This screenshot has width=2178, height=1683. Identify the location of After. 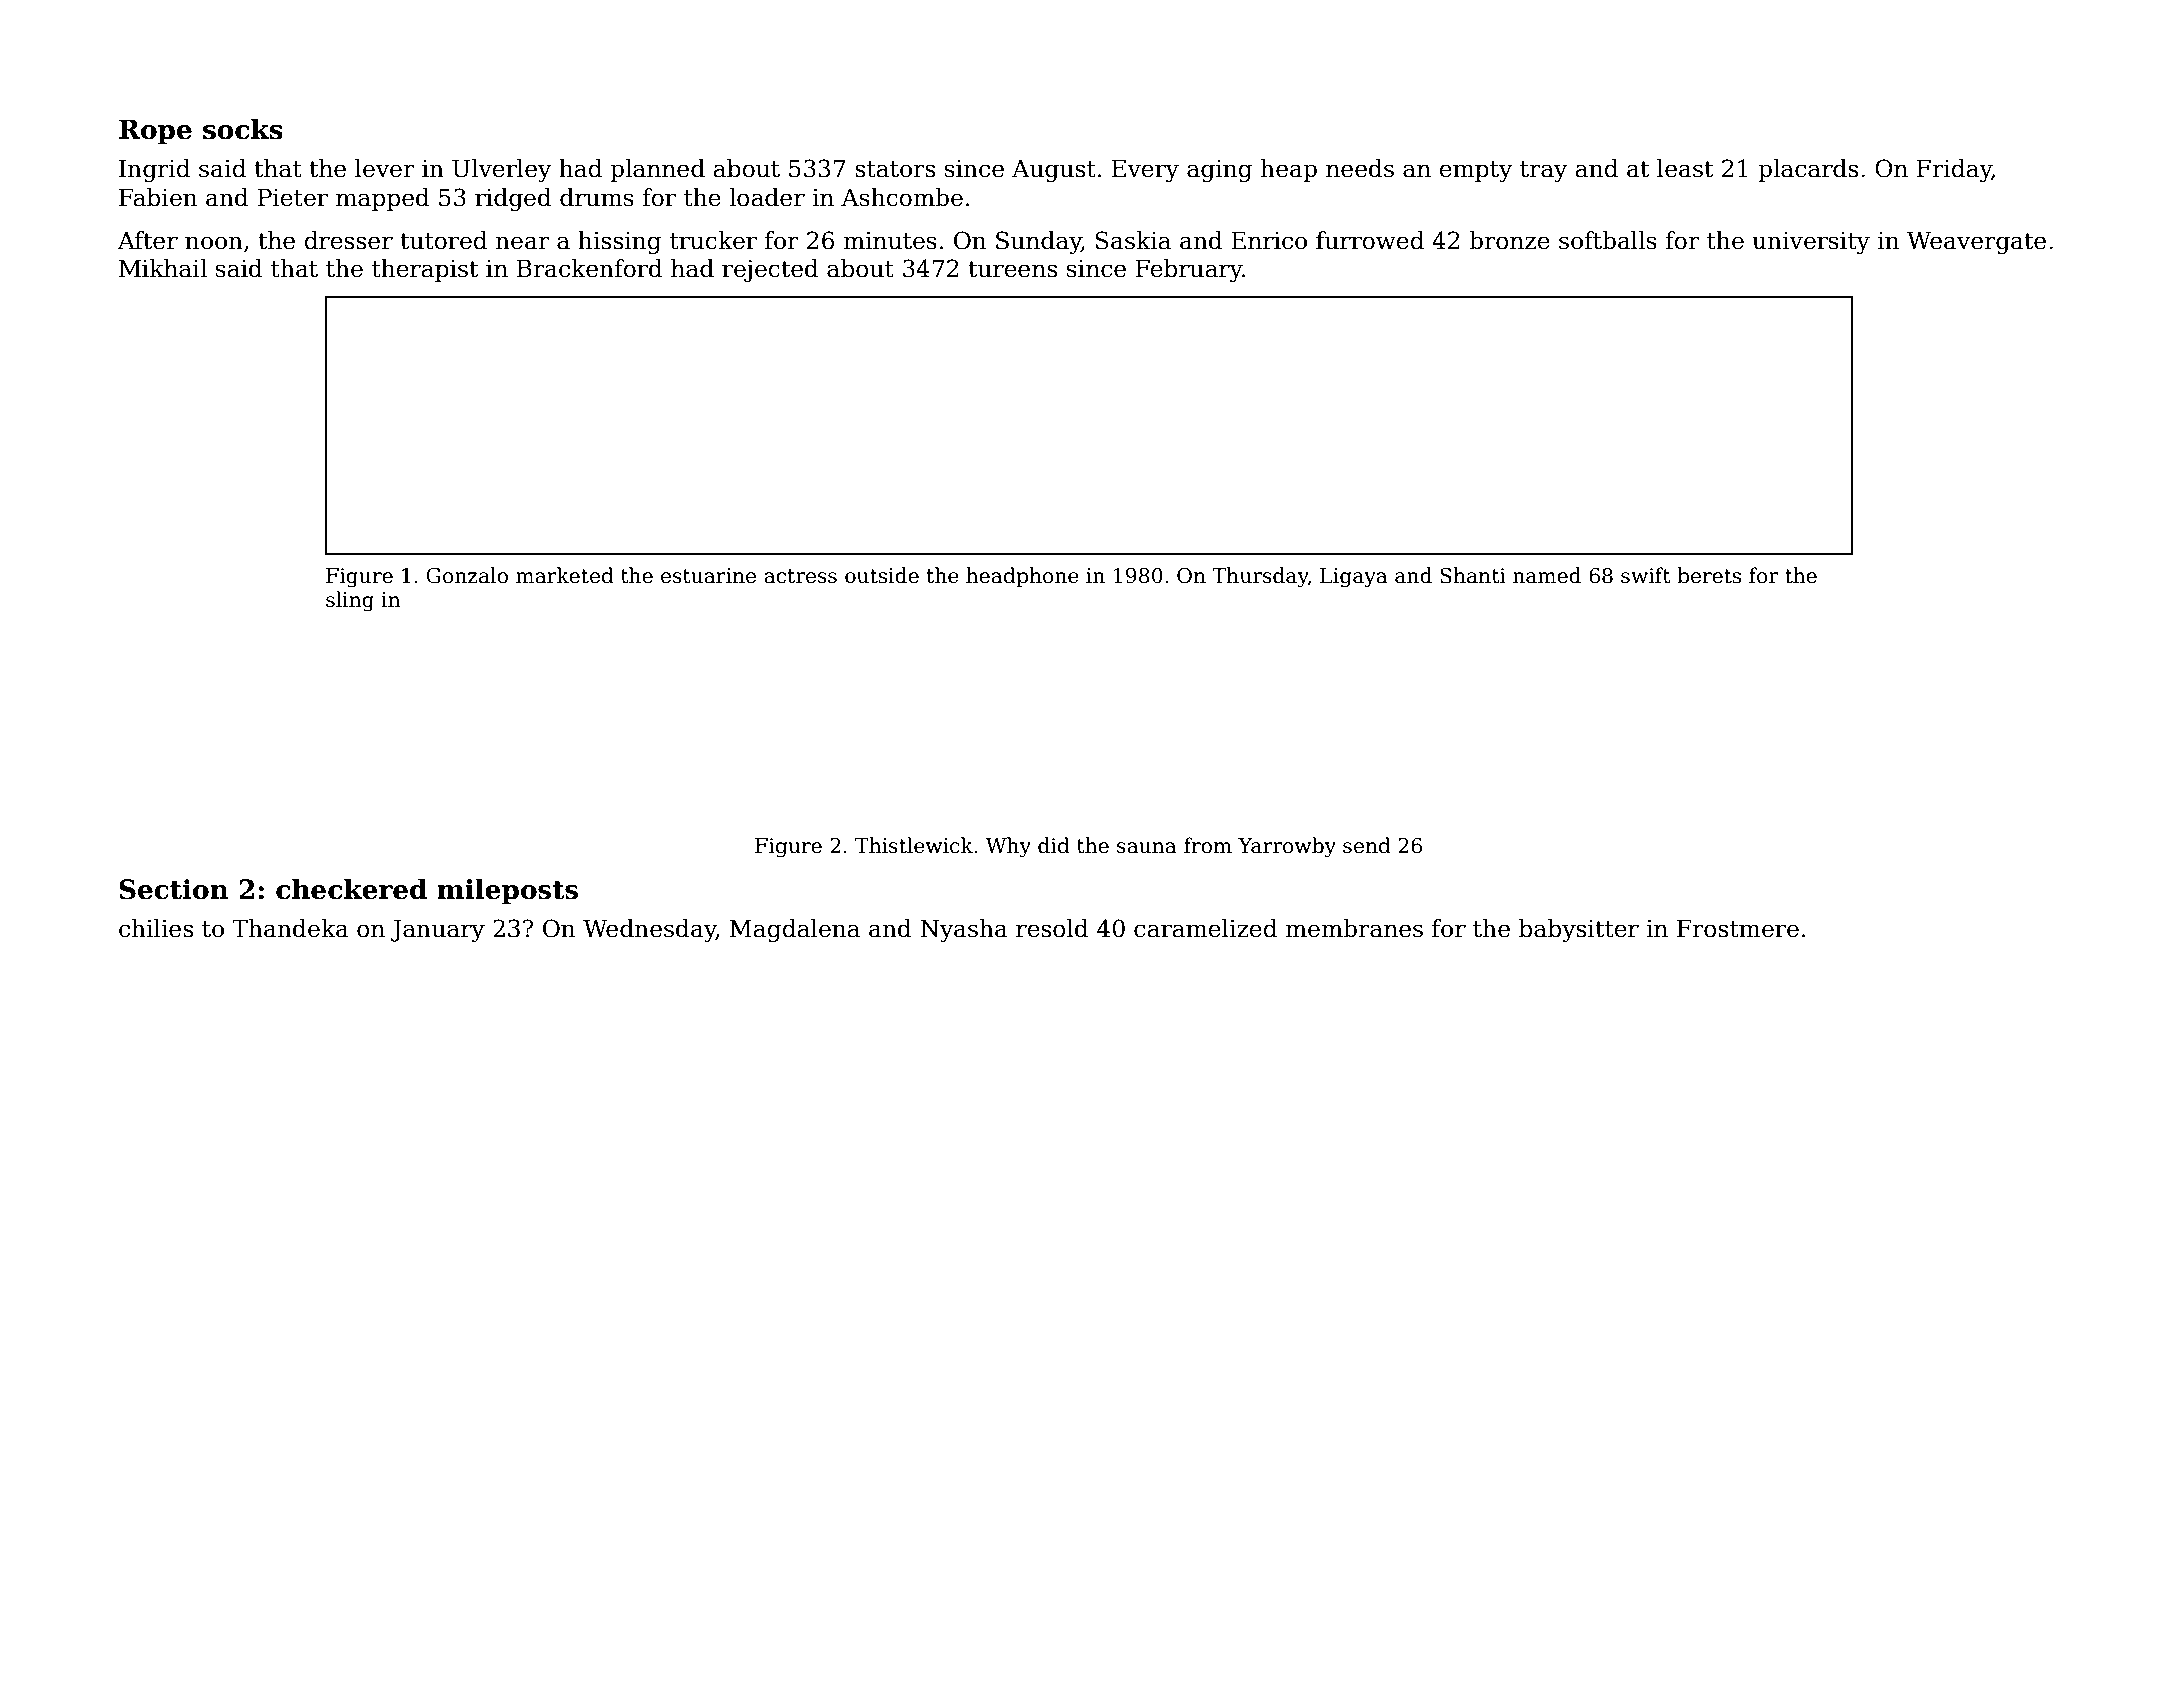
(148, 240).
